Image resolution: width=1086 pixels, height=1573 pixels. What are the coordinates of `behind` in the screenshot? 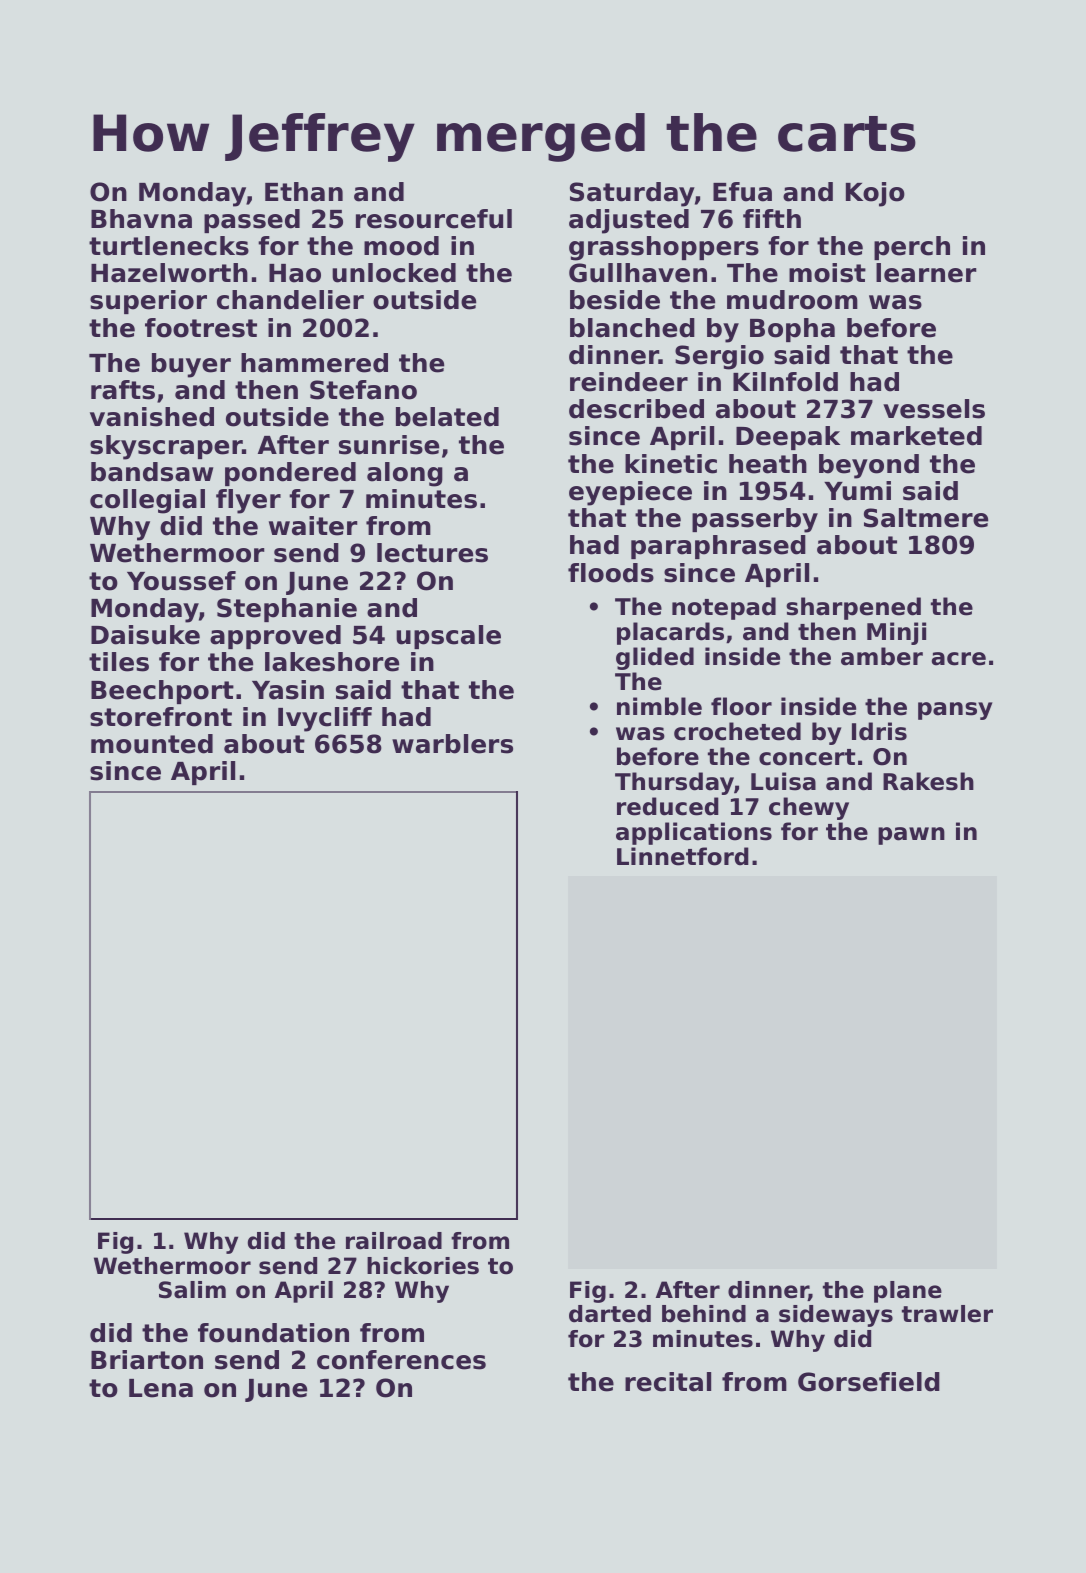 It's located at (704, 1314).
